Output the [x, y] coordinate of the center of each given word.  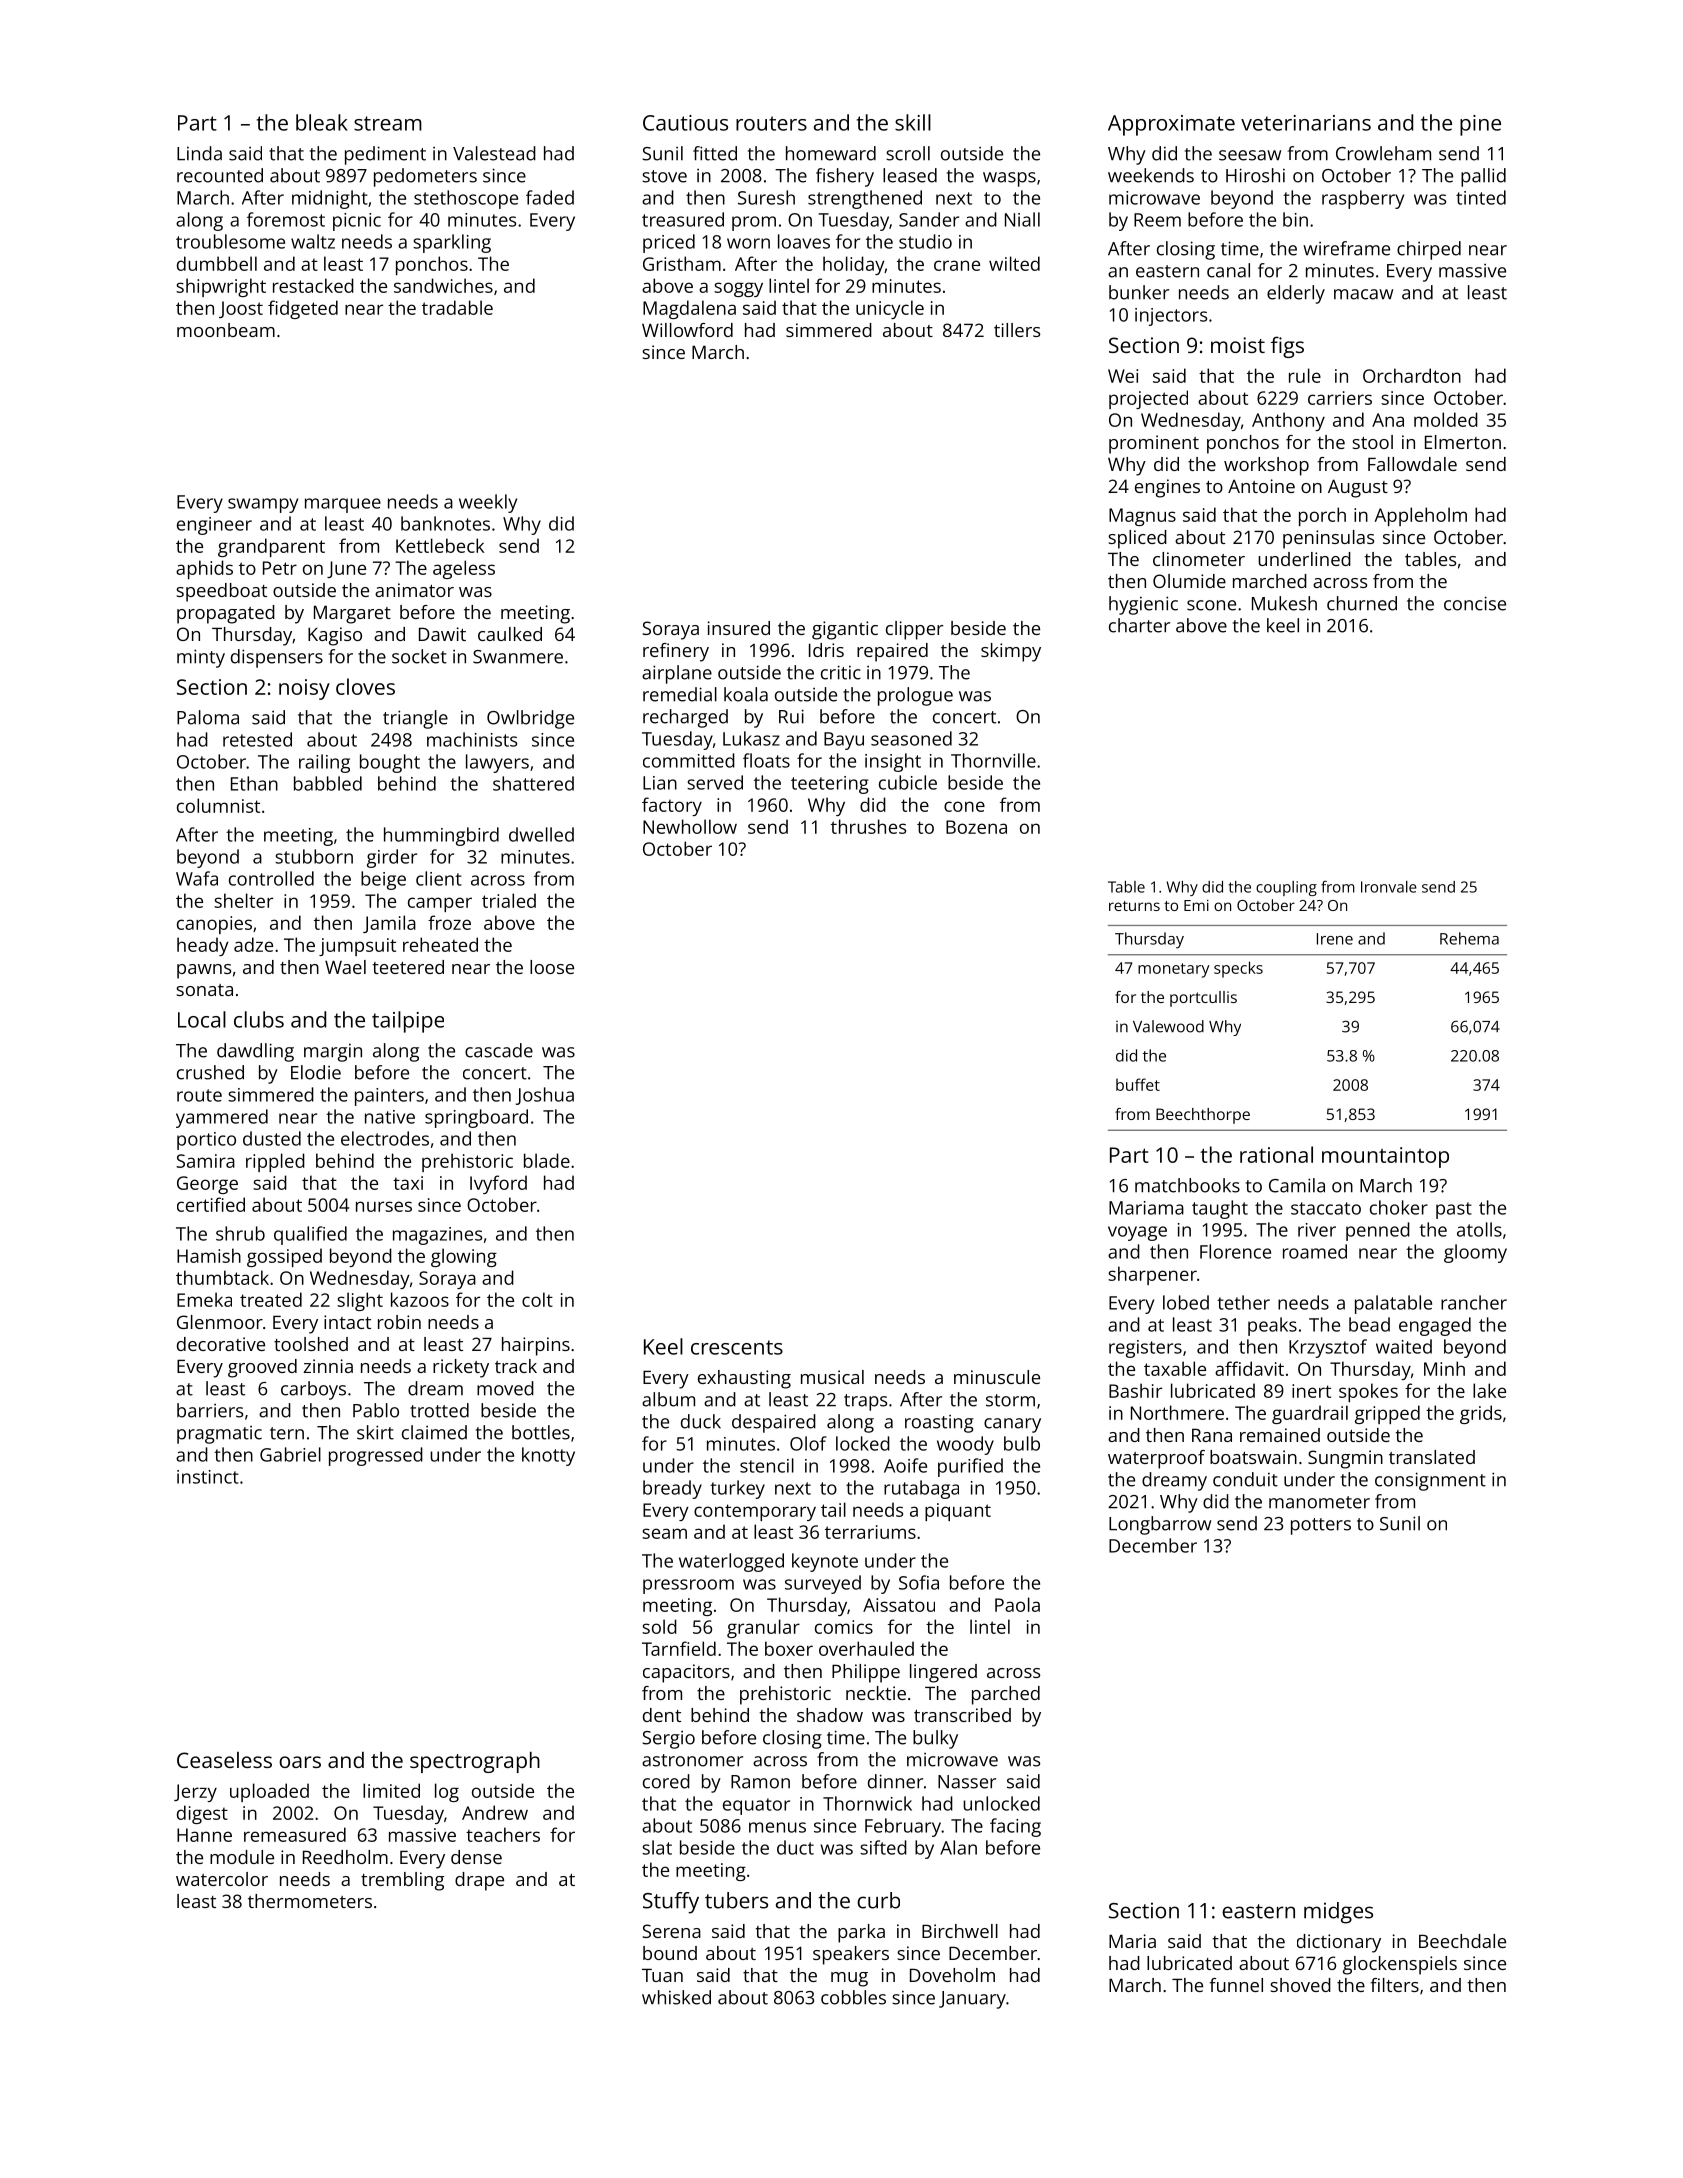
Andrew [495, 1812]
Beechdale [1462, 1941]
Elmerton [1463, 442]
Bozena [976, 827]
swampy [263, 505]
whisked [676, 1997]
